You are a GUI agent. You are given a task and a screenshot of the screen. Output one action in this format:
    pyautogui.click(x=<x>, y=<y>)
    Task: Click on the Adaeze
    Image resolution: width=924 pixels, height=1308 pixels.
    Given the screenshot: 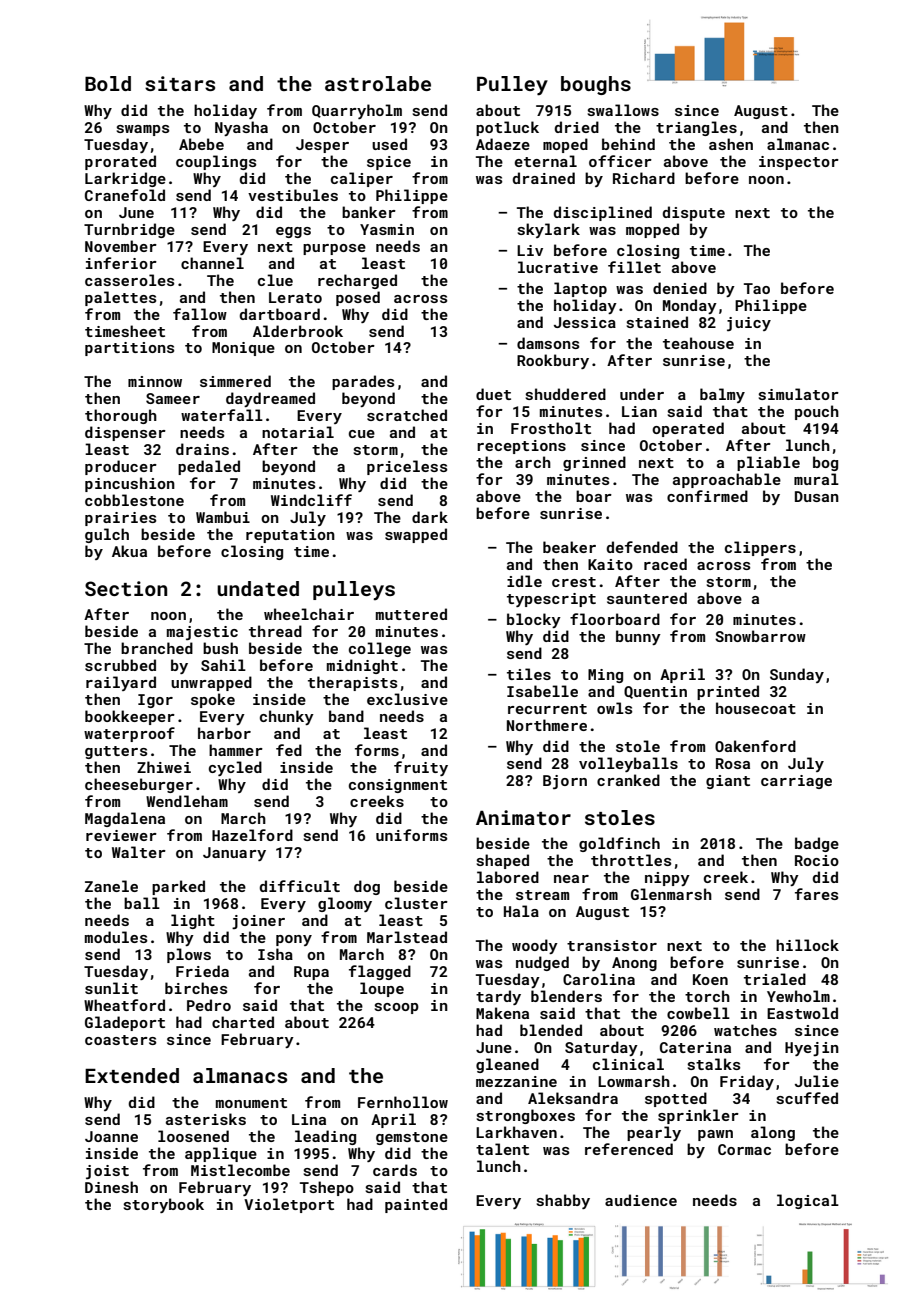 What is the action you would take?
    pyautogui.click(x=503, y=144)
